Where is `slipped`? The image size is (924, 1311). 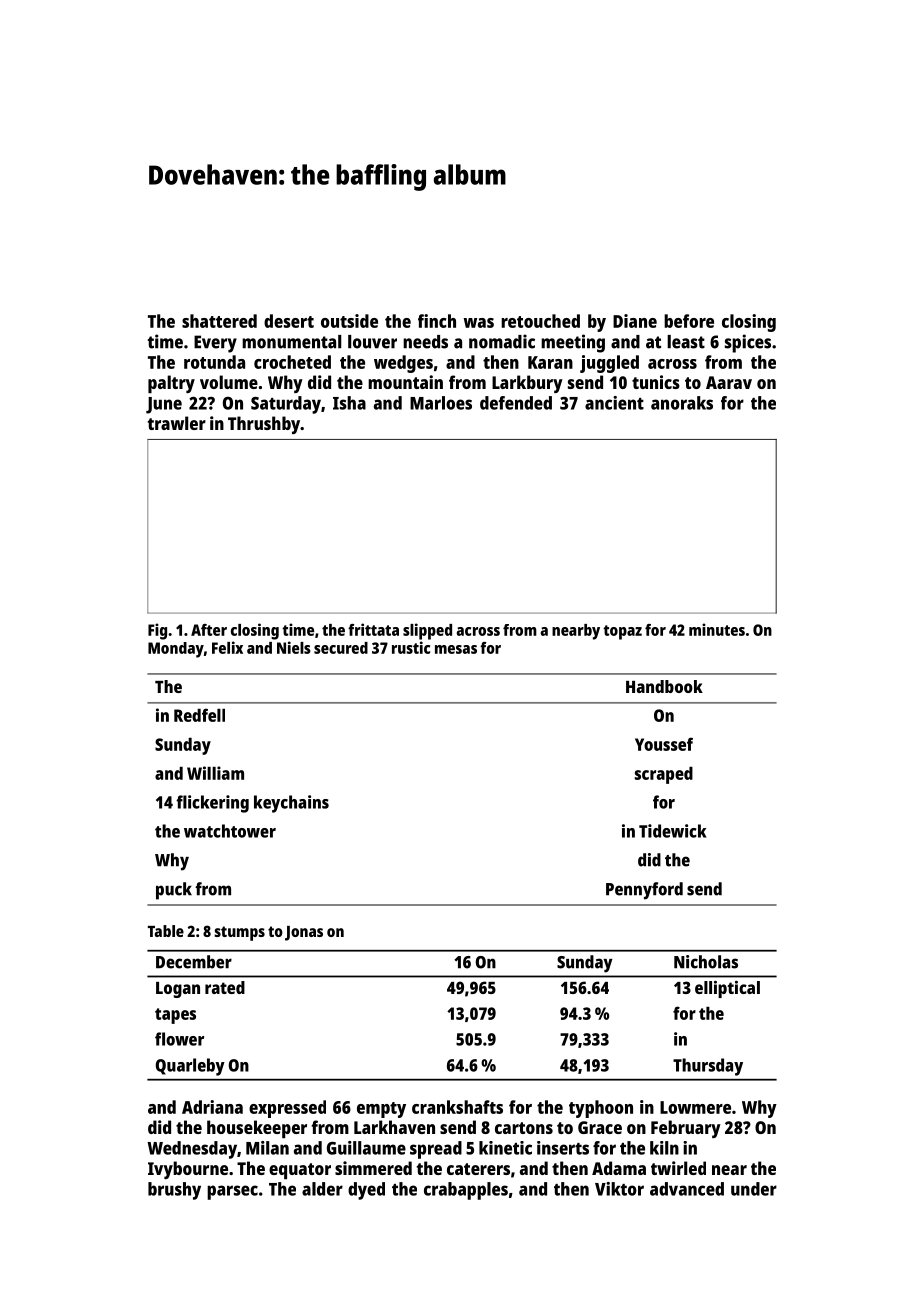 slipped is located at coordinates (427, 631).
